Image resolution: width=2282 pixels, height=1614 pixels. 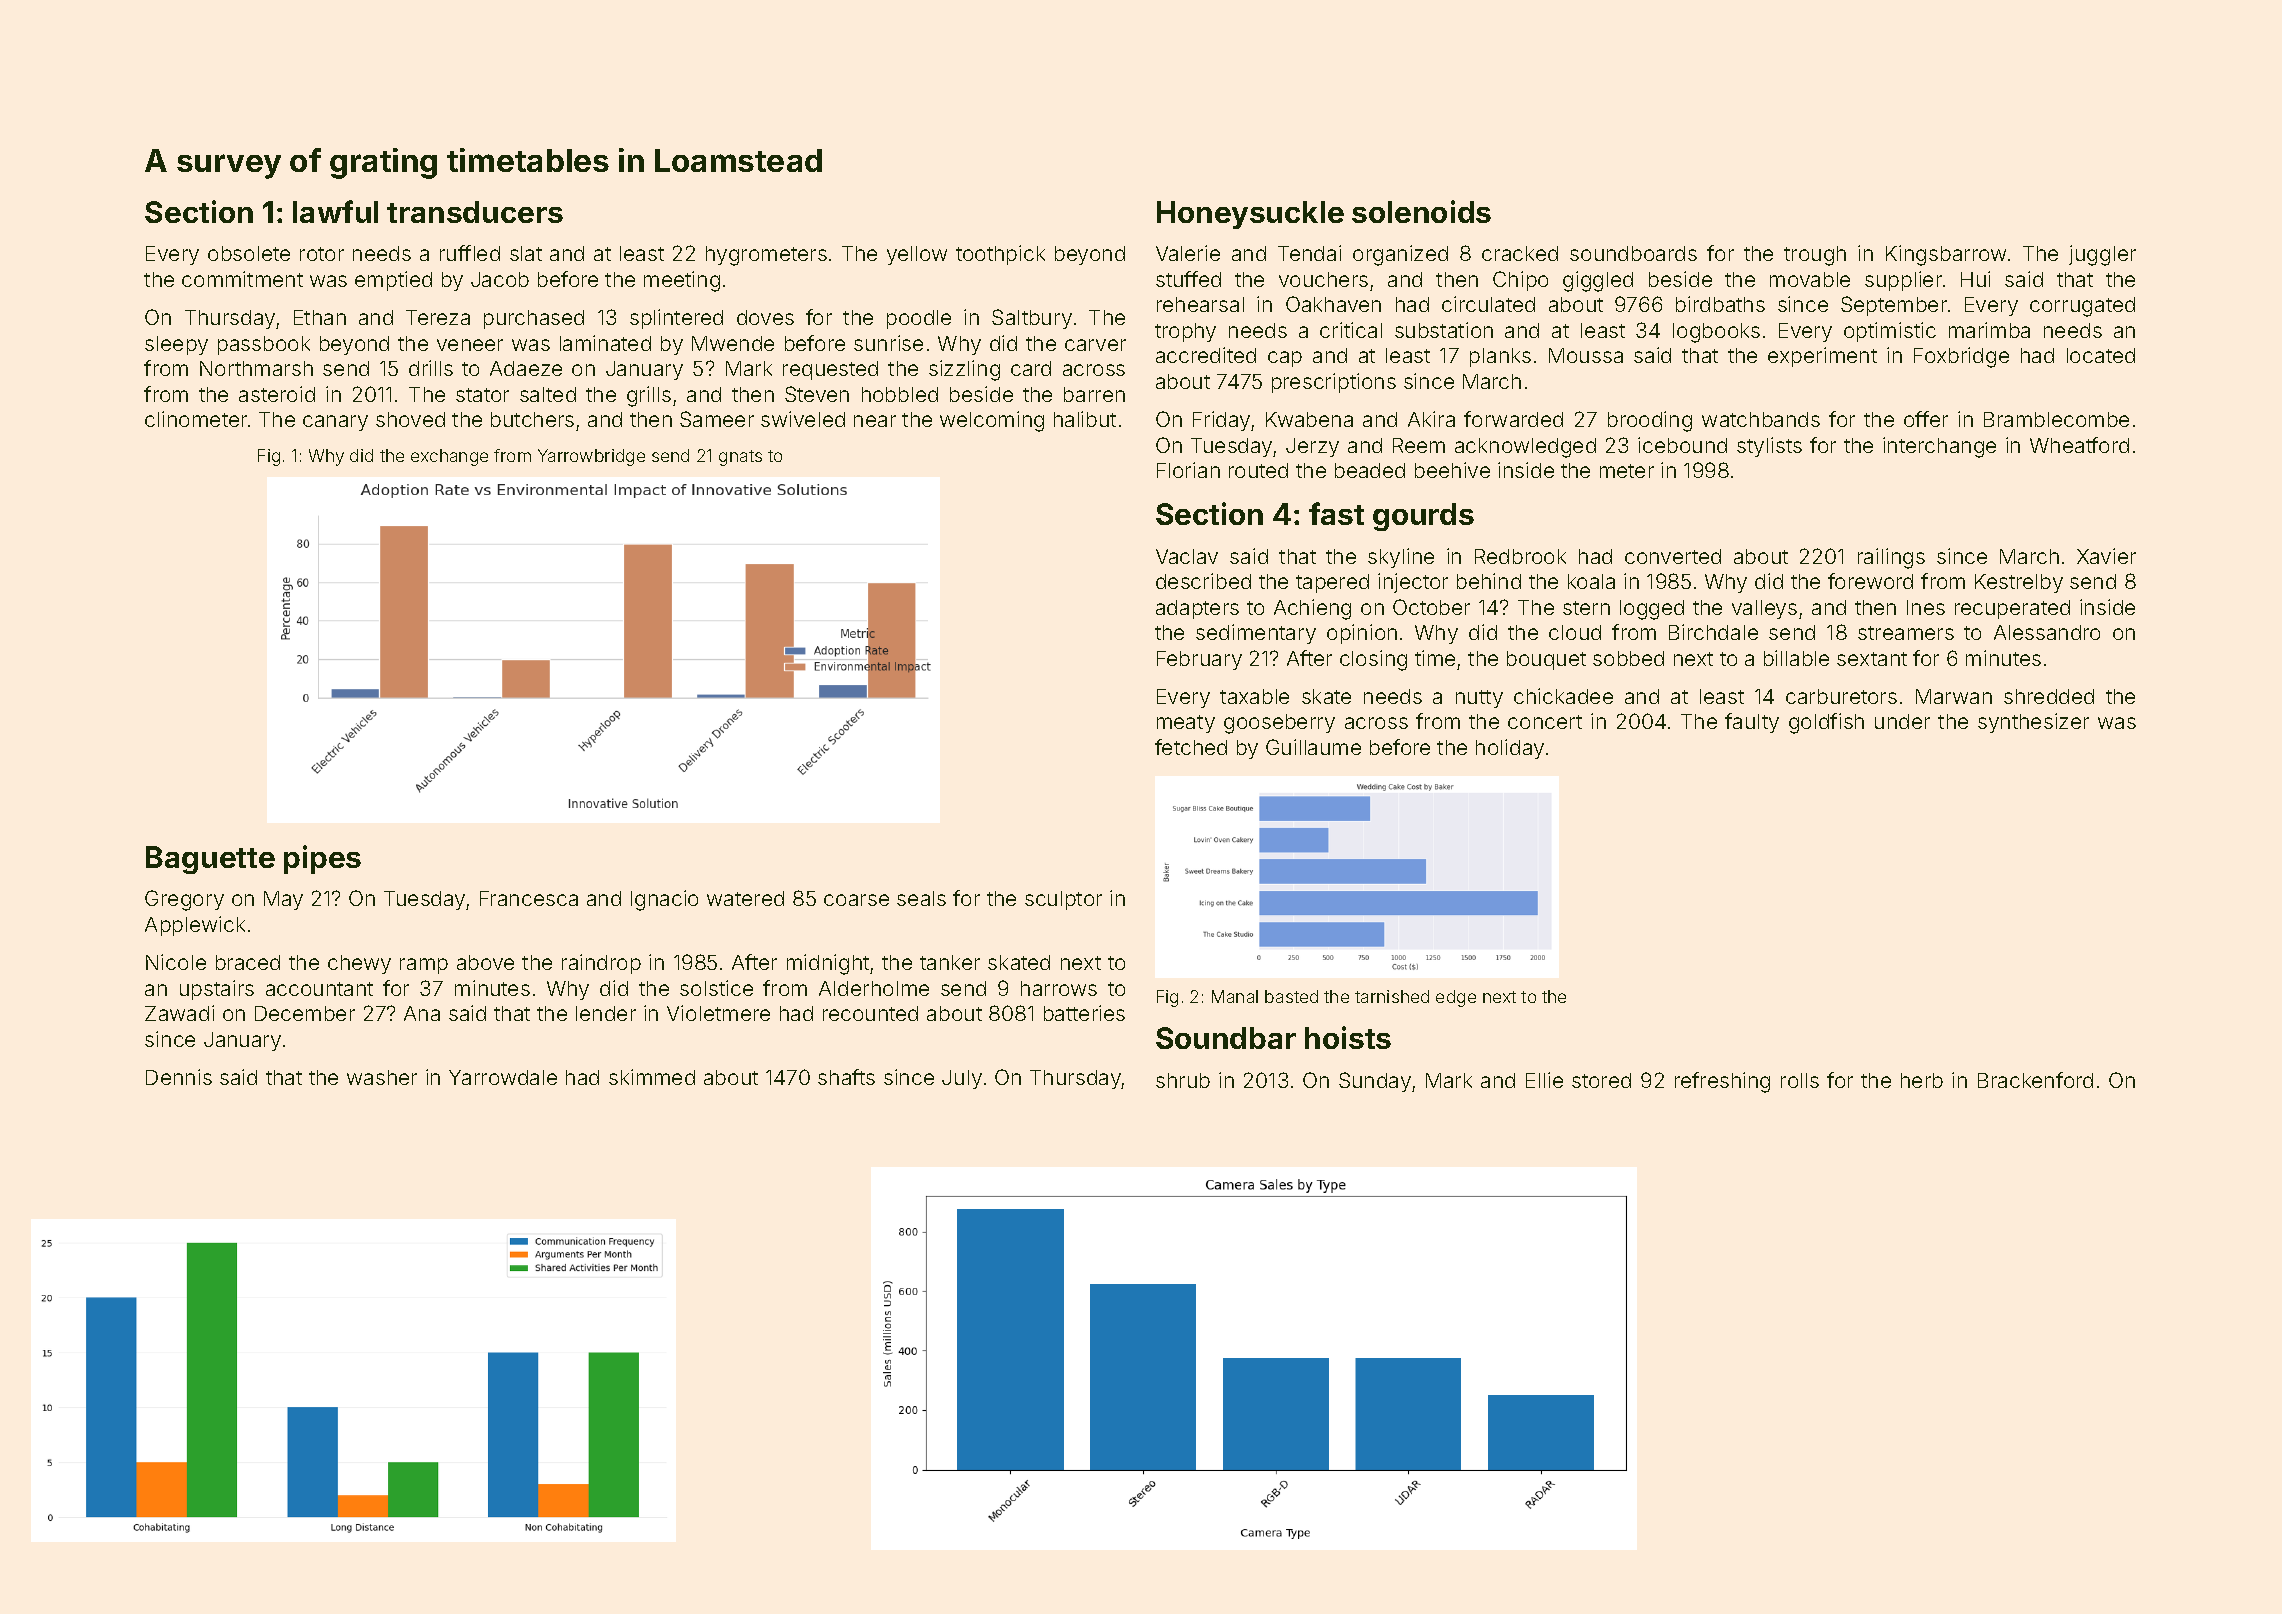 What do you see at coordinates (1946, 255) in the image?
I see `Kingsbarrow` at bounding box center [1946, 255].
